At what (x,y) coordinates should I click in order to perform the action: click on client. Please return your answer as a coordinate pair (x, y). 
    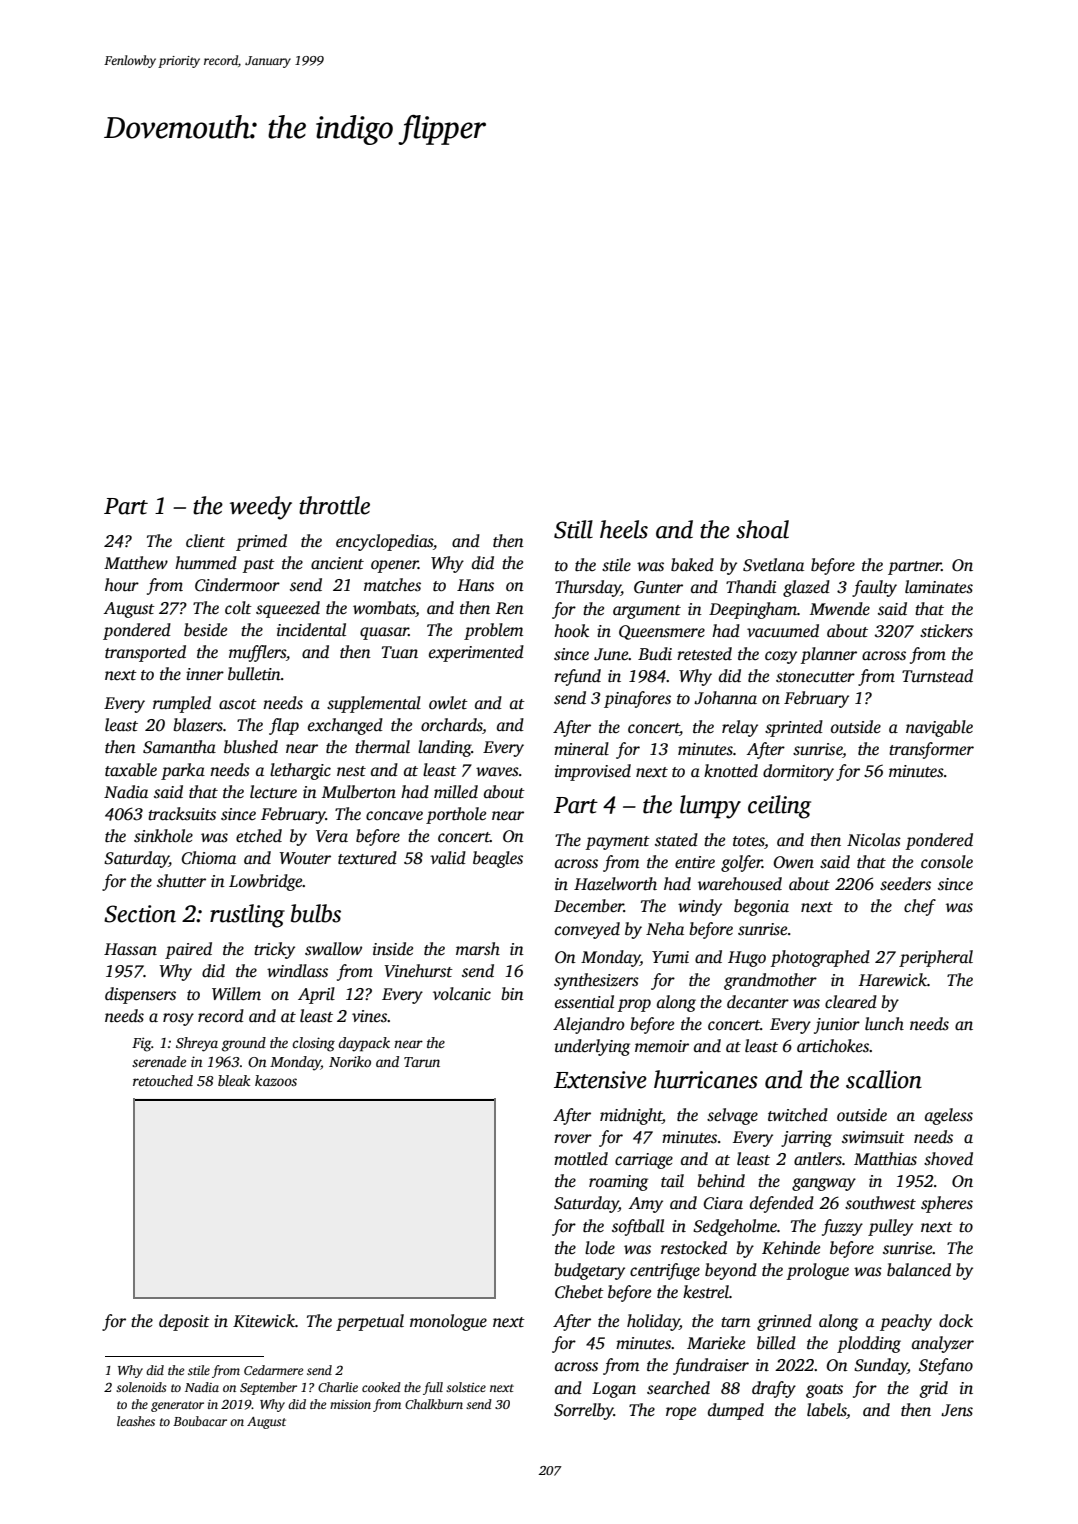
    Looking at the image, I should click on (205, 541).
